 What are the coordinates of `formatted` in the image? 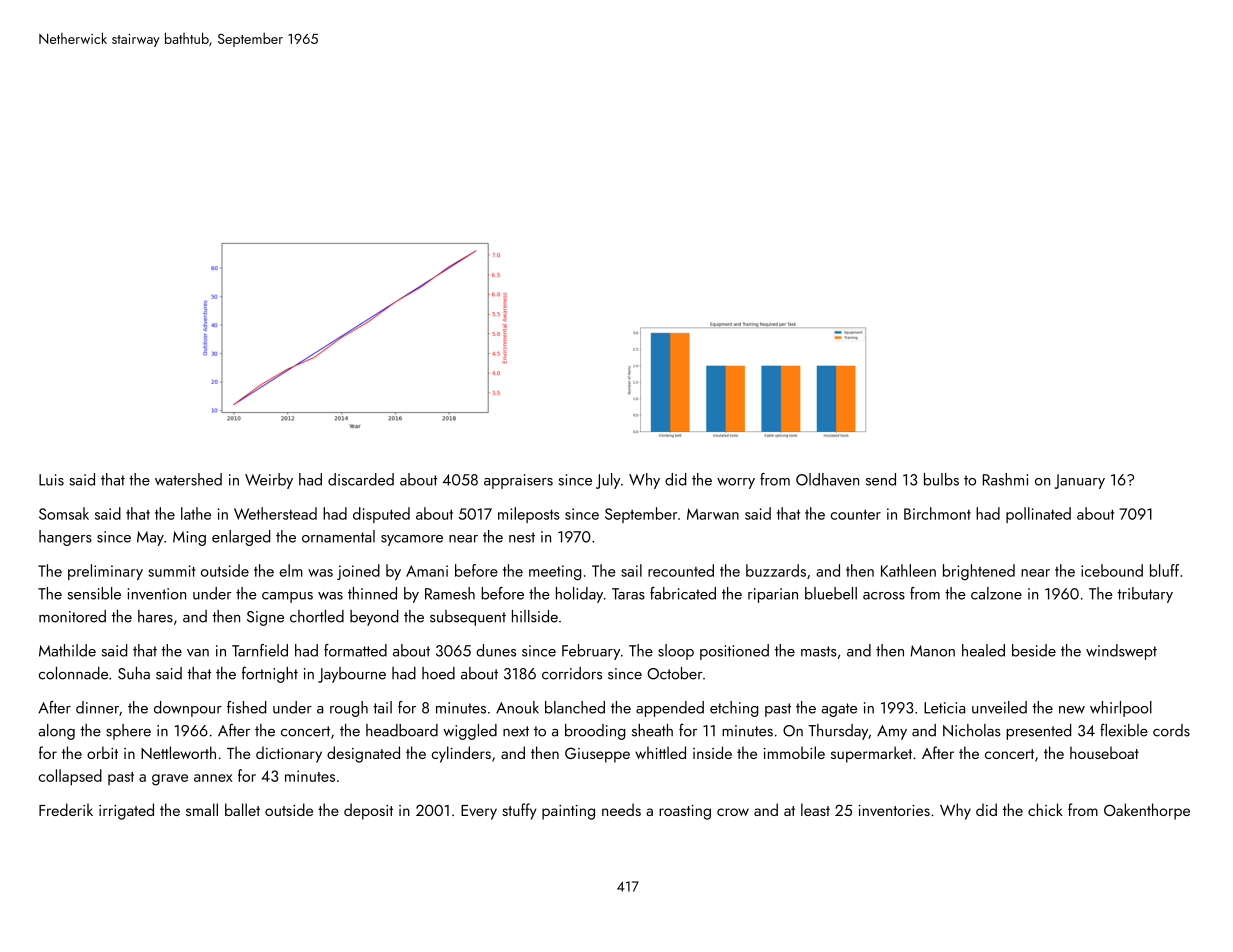 It's located at (355, 650).
